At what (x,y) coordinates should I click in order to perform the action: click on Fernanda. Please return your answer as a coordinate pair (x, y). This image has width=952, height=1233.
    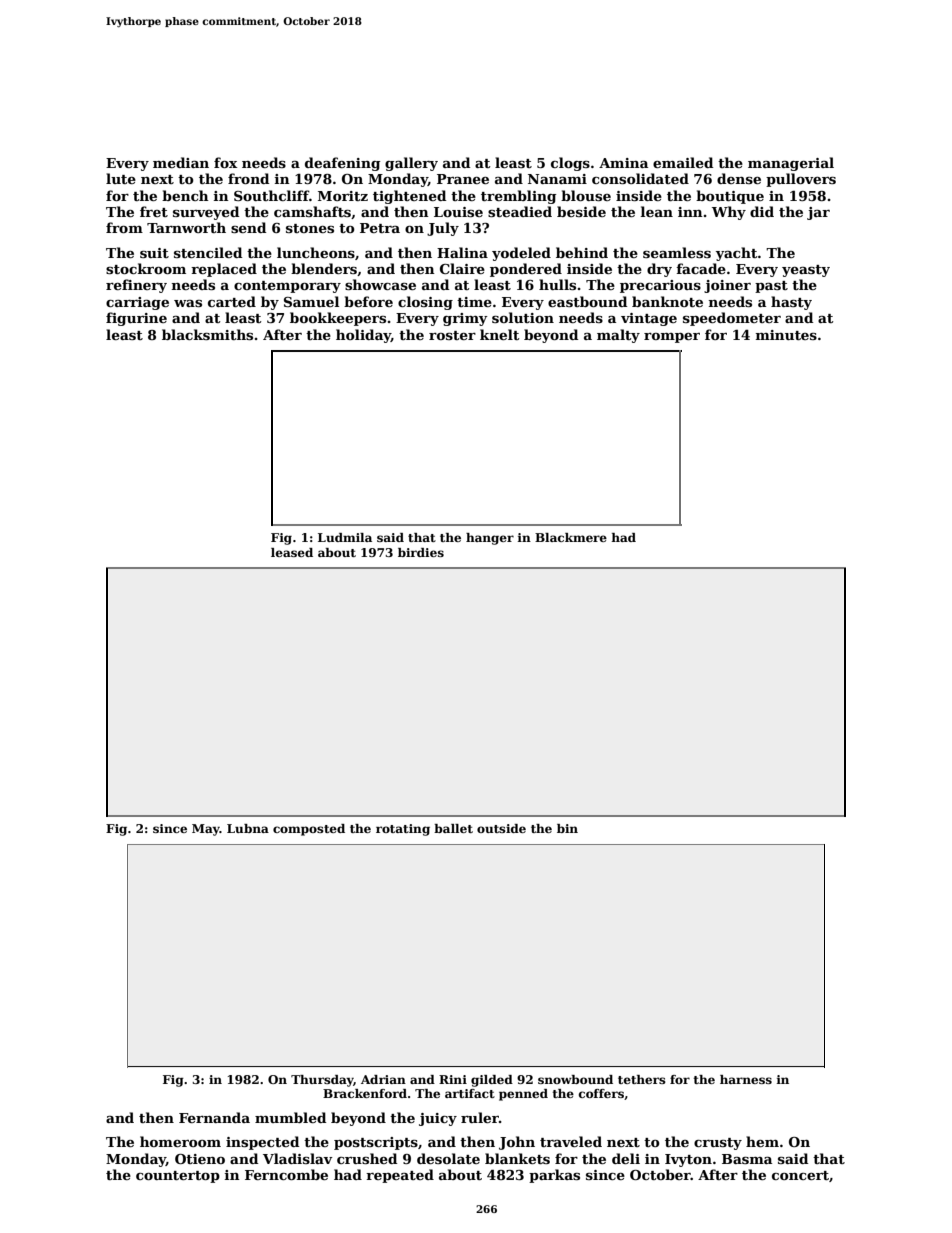
    Looking at the image, I should click on (214, 1117).
